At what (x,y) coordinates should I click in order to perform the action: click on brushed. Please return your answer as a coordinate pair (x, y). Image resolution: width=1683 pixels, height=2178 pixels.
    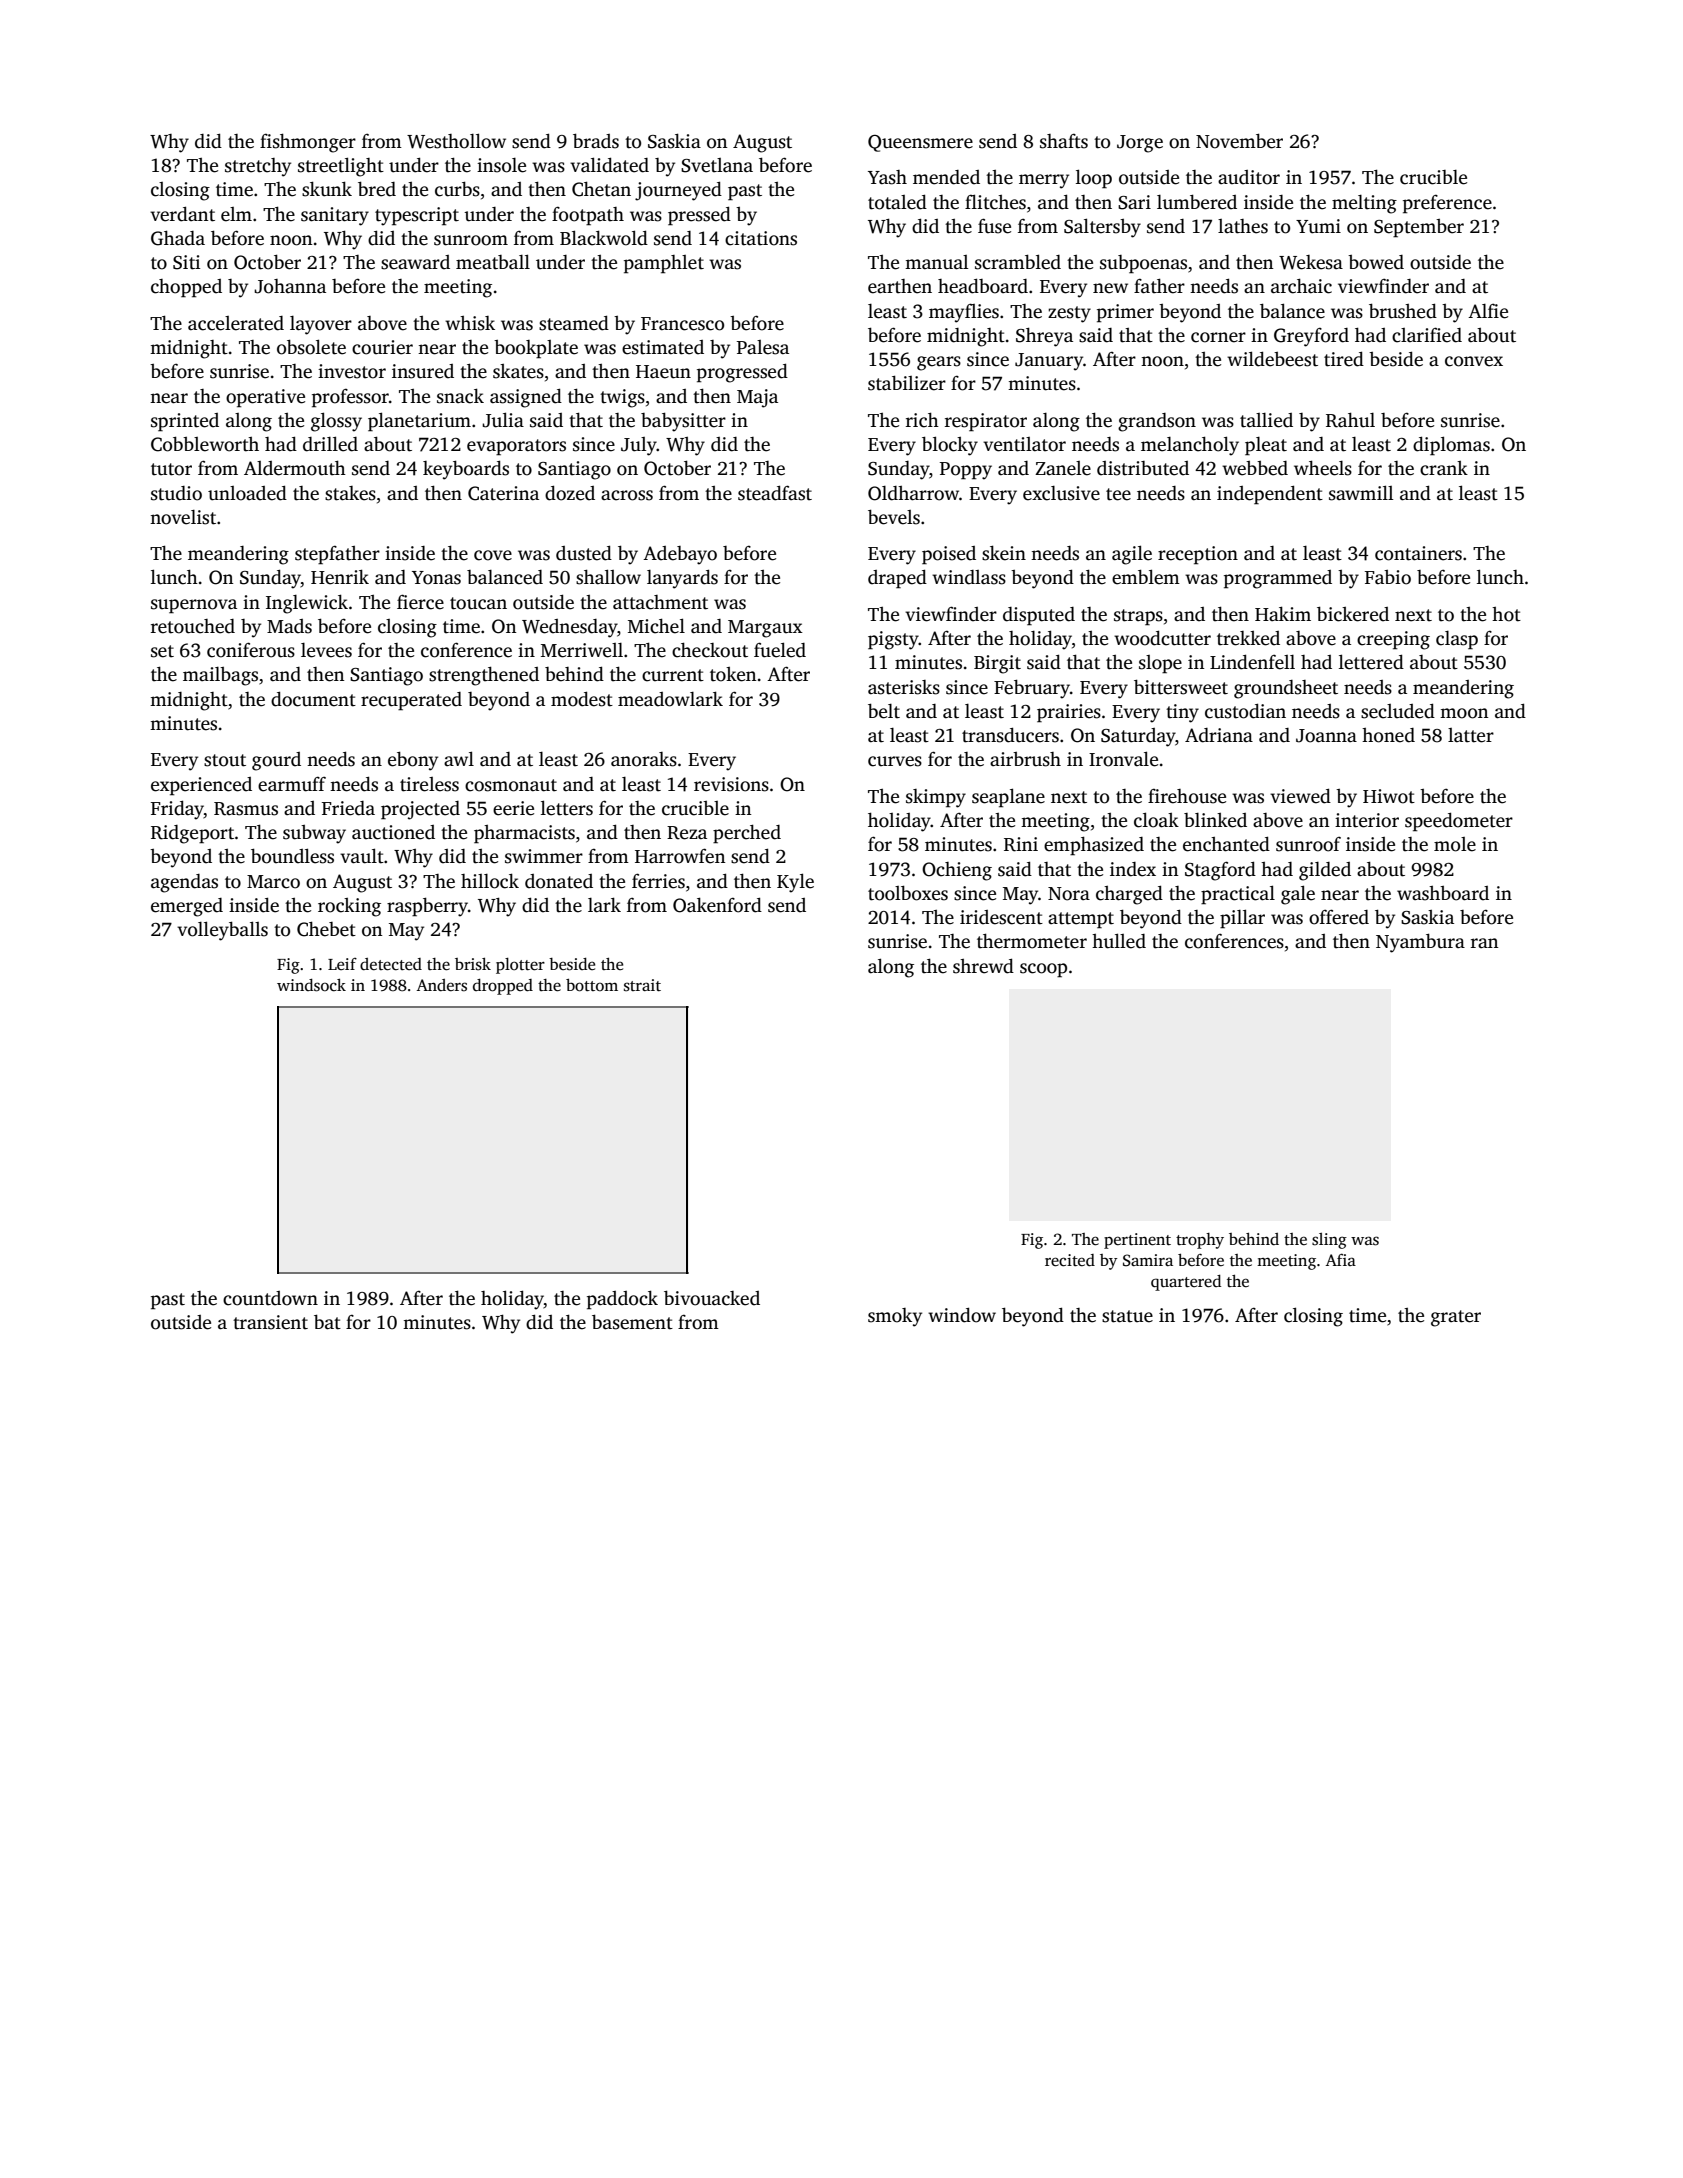
    Looking at the image, I should click on (1403, 311).
